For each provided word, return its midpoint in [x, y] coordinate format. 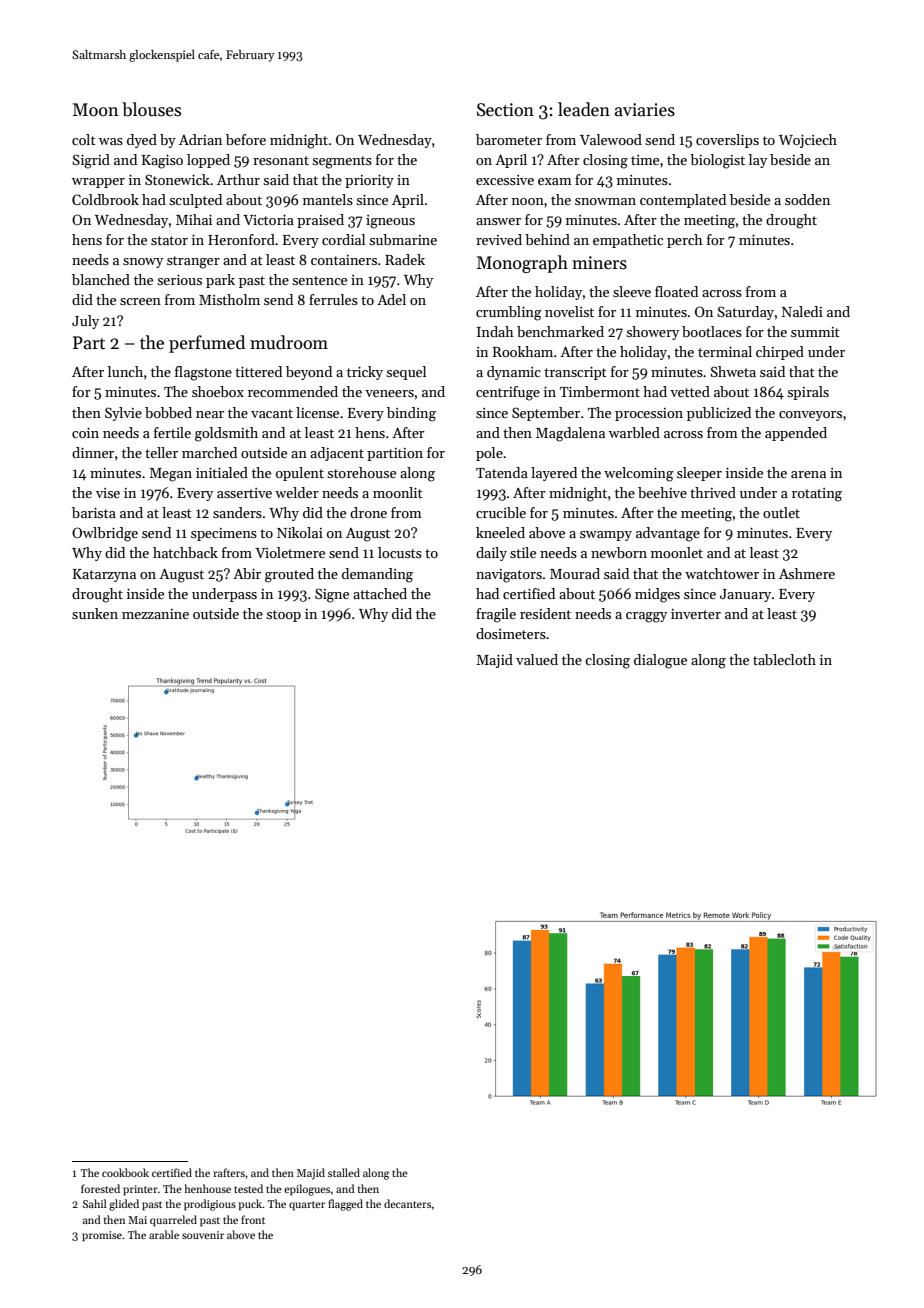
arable [164, 1234]
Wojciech [808, 141]
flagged [345, 1205]
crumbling [509, 313]
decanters [407, 1203]
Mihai [194, 219]
